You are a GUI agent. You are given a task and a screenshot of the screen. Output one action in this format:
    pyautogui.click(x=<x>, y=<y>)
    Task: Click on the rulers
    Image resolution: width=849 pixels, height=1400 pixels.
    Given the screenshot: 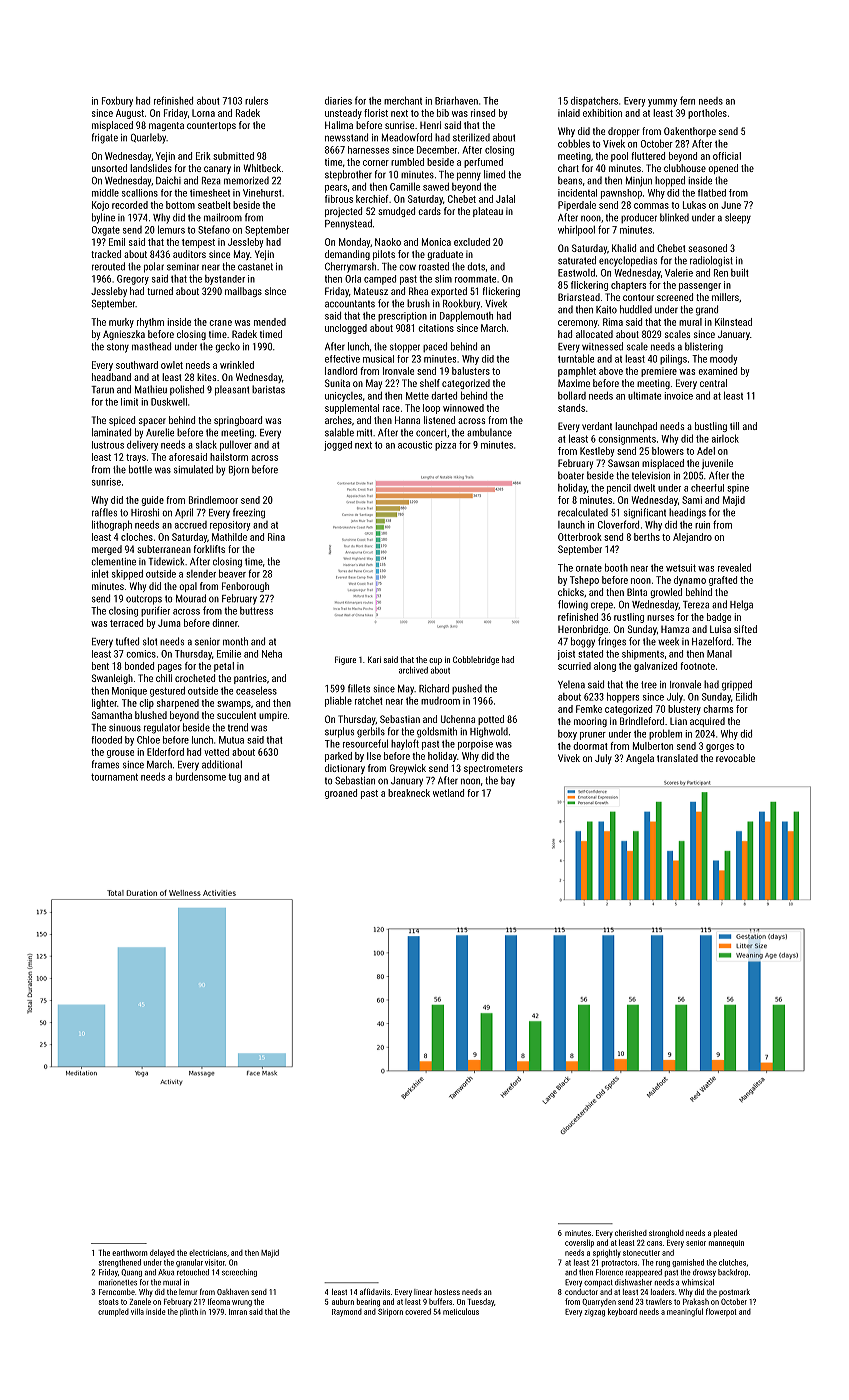 What is the action you would take?
    pyautogui.click(x=256, y=100)
